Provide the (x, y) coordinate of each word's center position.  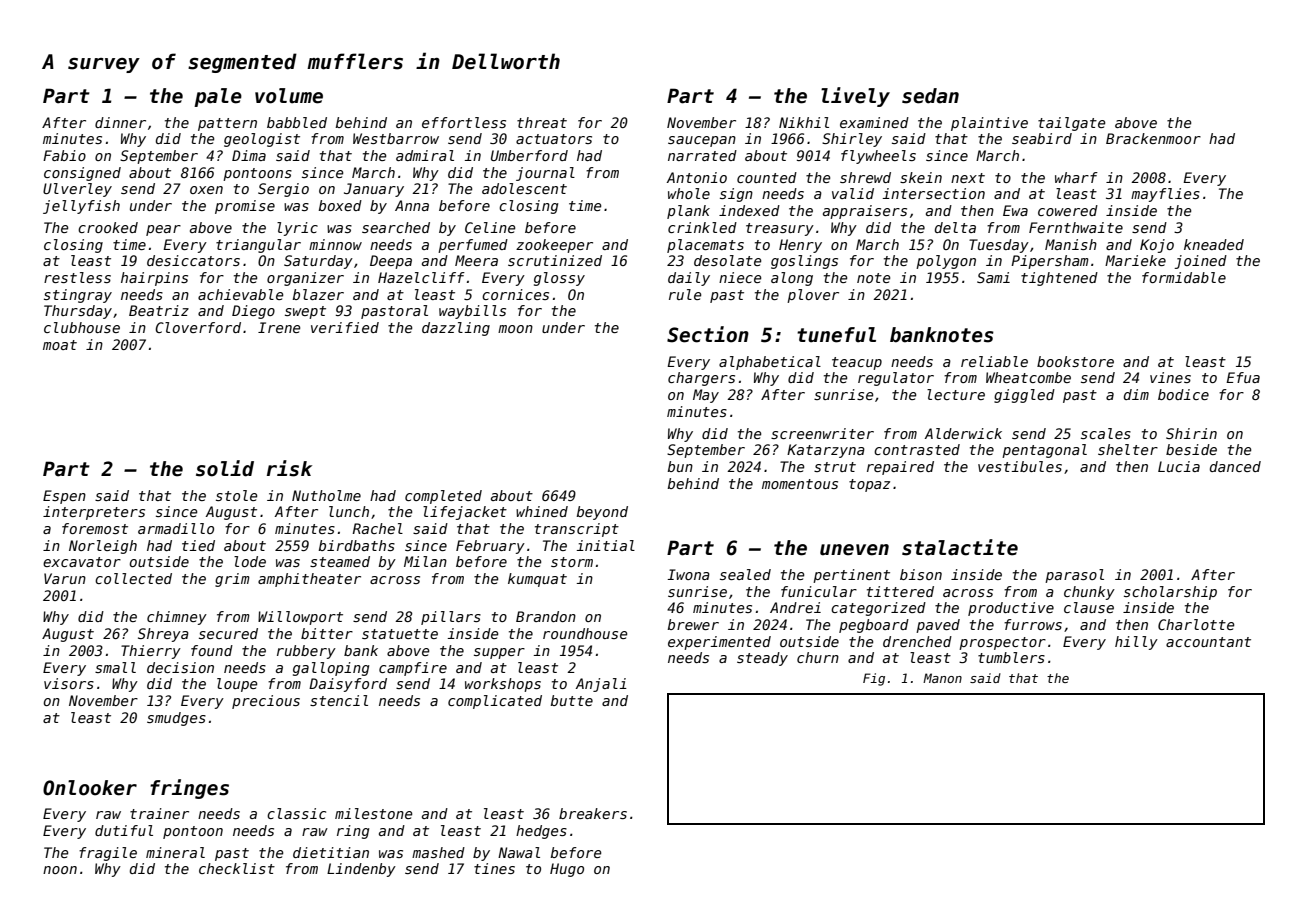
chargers (701, 379)
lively (855, 97)
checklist (237, 868)
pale (218, 97)
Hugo (567, 870)
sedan (930, 96)
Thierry (151, 652)
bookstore (1075, 361)
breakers (593, 813)
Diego (253, 312)
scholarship (1170, 593)
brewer (693, 624)
